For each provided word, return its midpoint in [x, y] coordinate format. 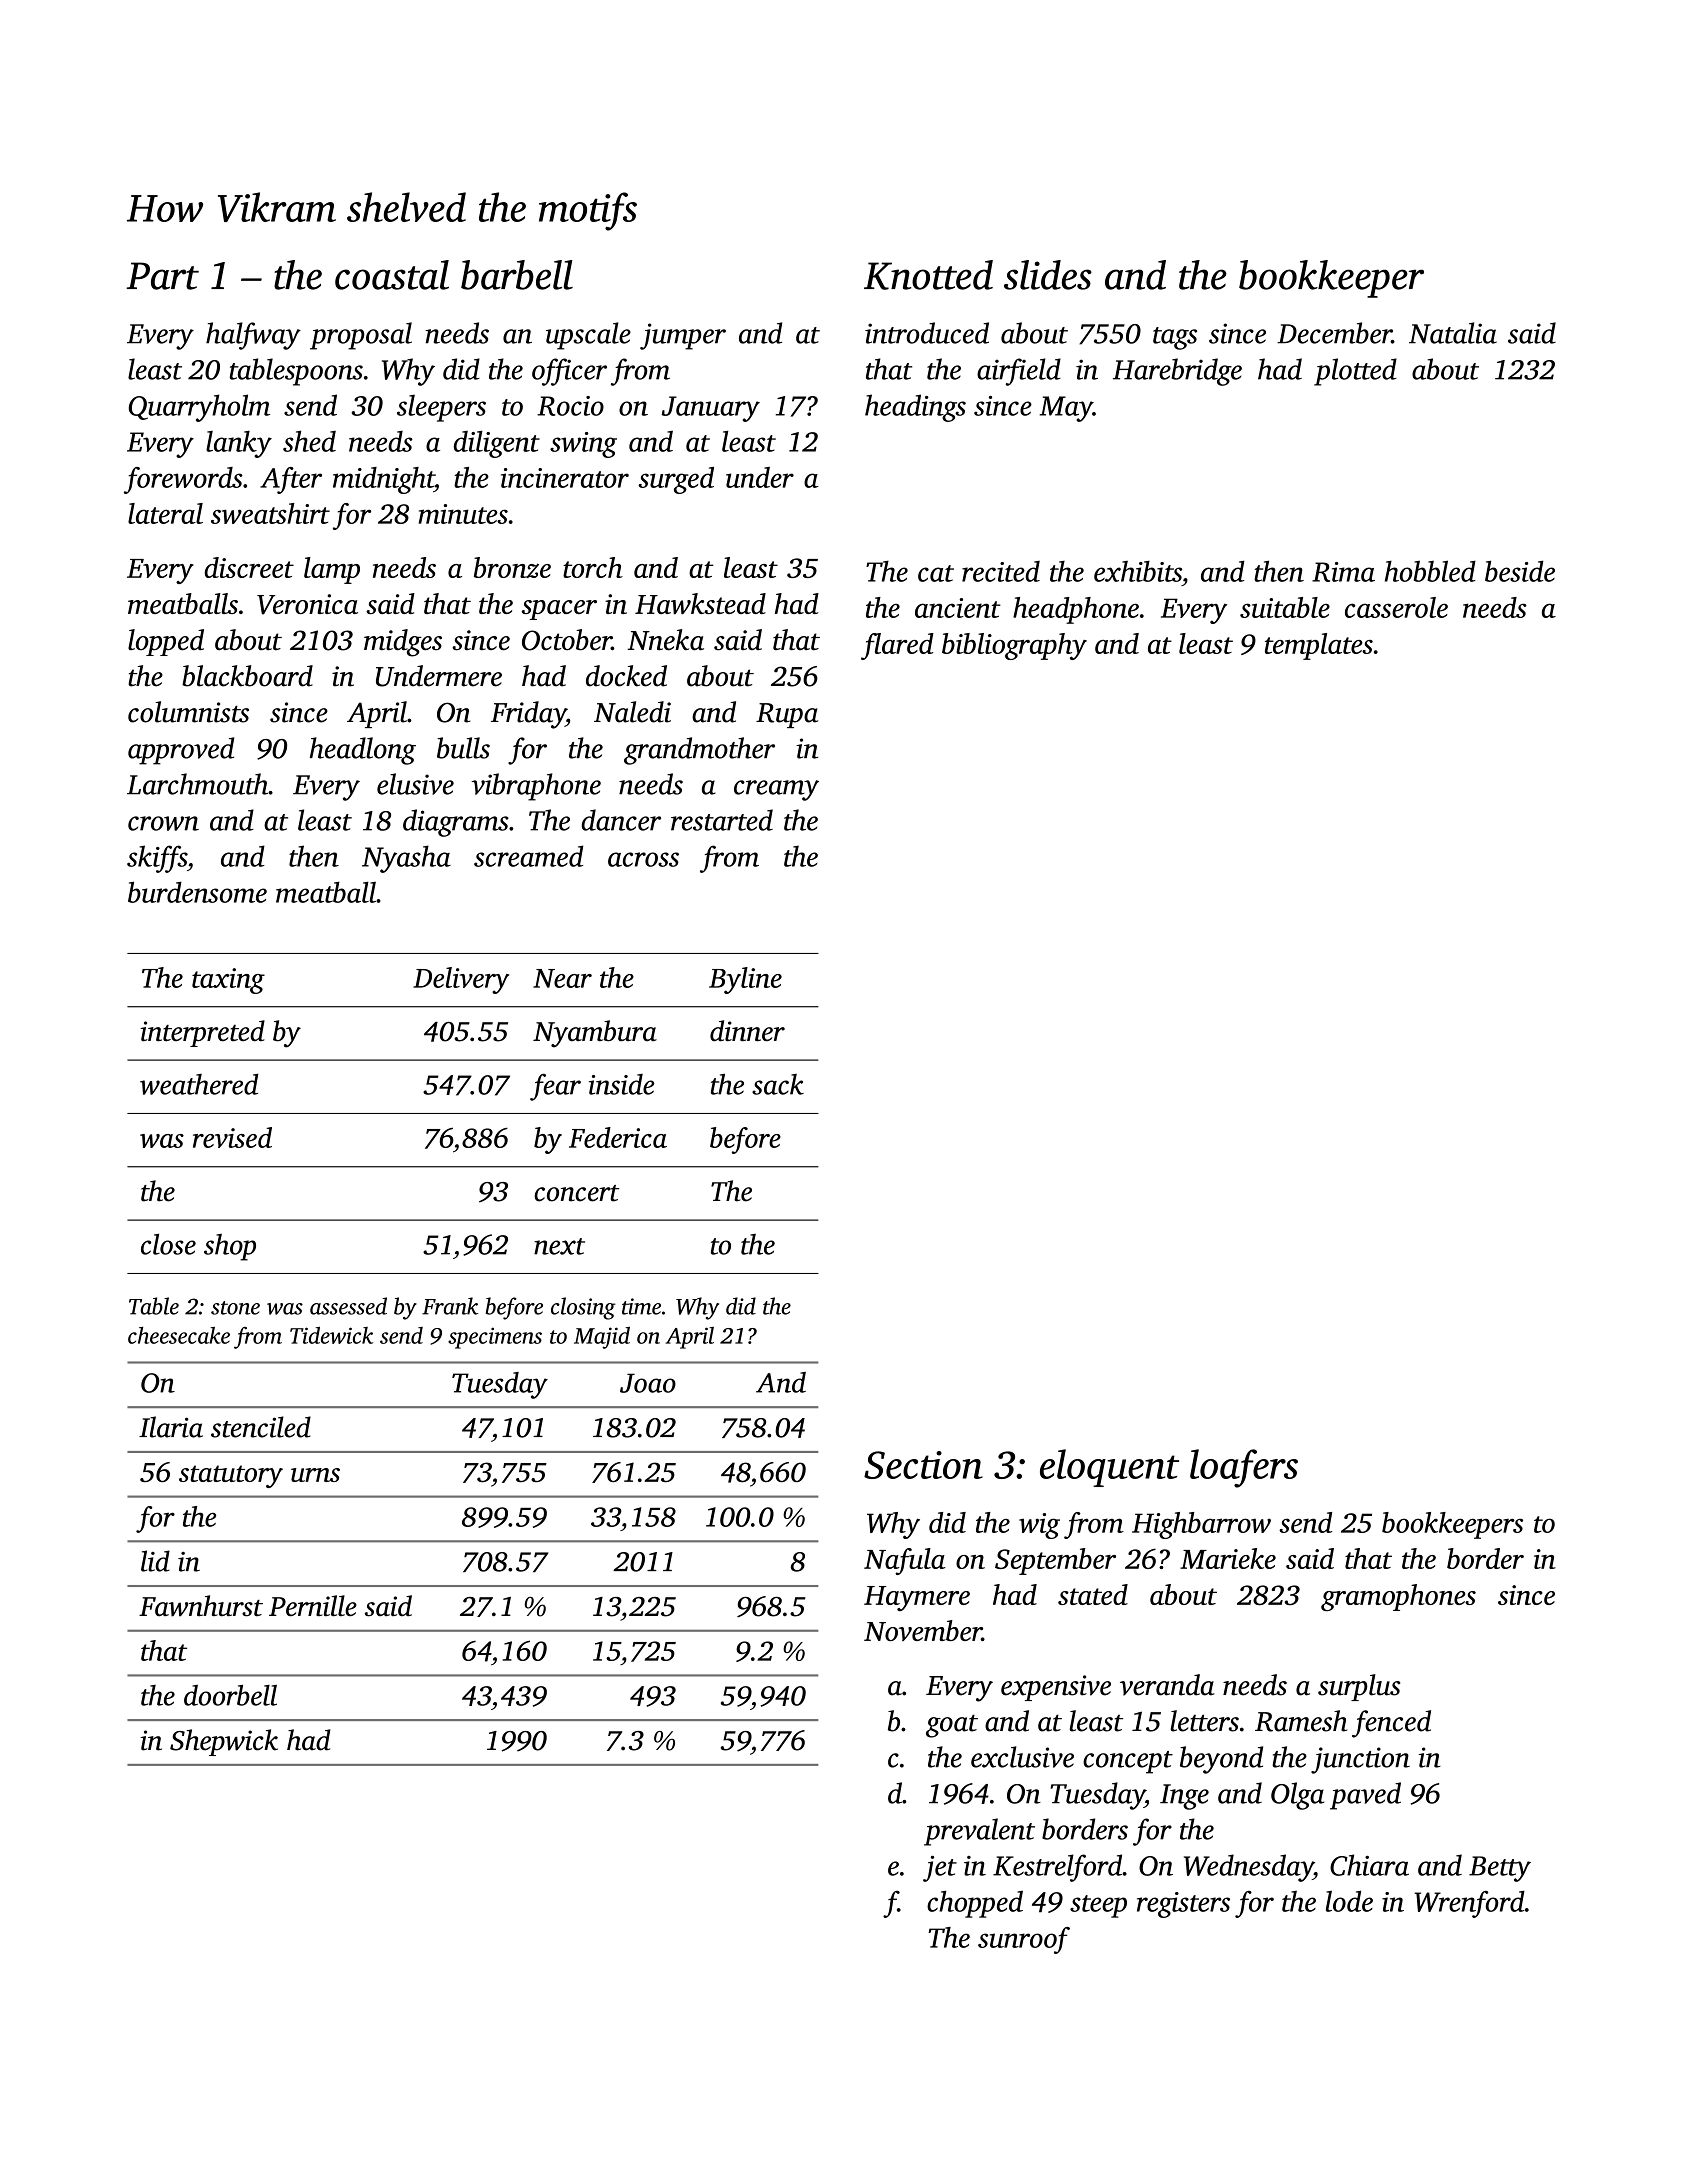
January [710, 409]
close [168, 1244]
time [641, 1306]
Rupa [787, 715]
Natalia [1453, 333]
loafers [1244, 1468]
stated [1093, 1594]
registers [1183, 1905]
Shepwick [224, 1742]
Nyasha [406, 859]
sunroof [1024, 1940]
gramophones [1398, 1597]
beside [1520, 571]
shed [309, 441]
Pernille [313, 1606]
